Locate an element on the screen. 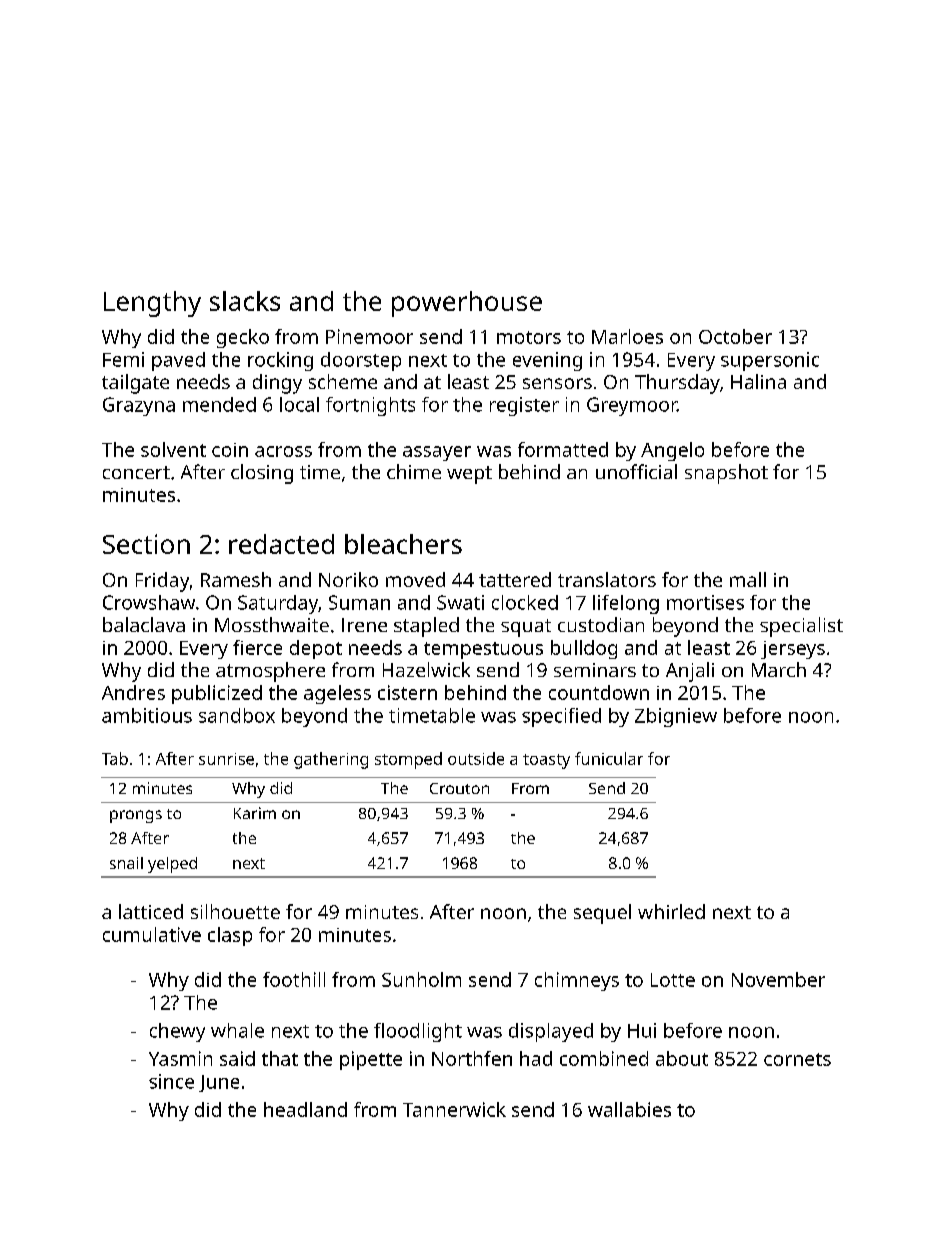  Thursday is located at coordinates (677, 384).
